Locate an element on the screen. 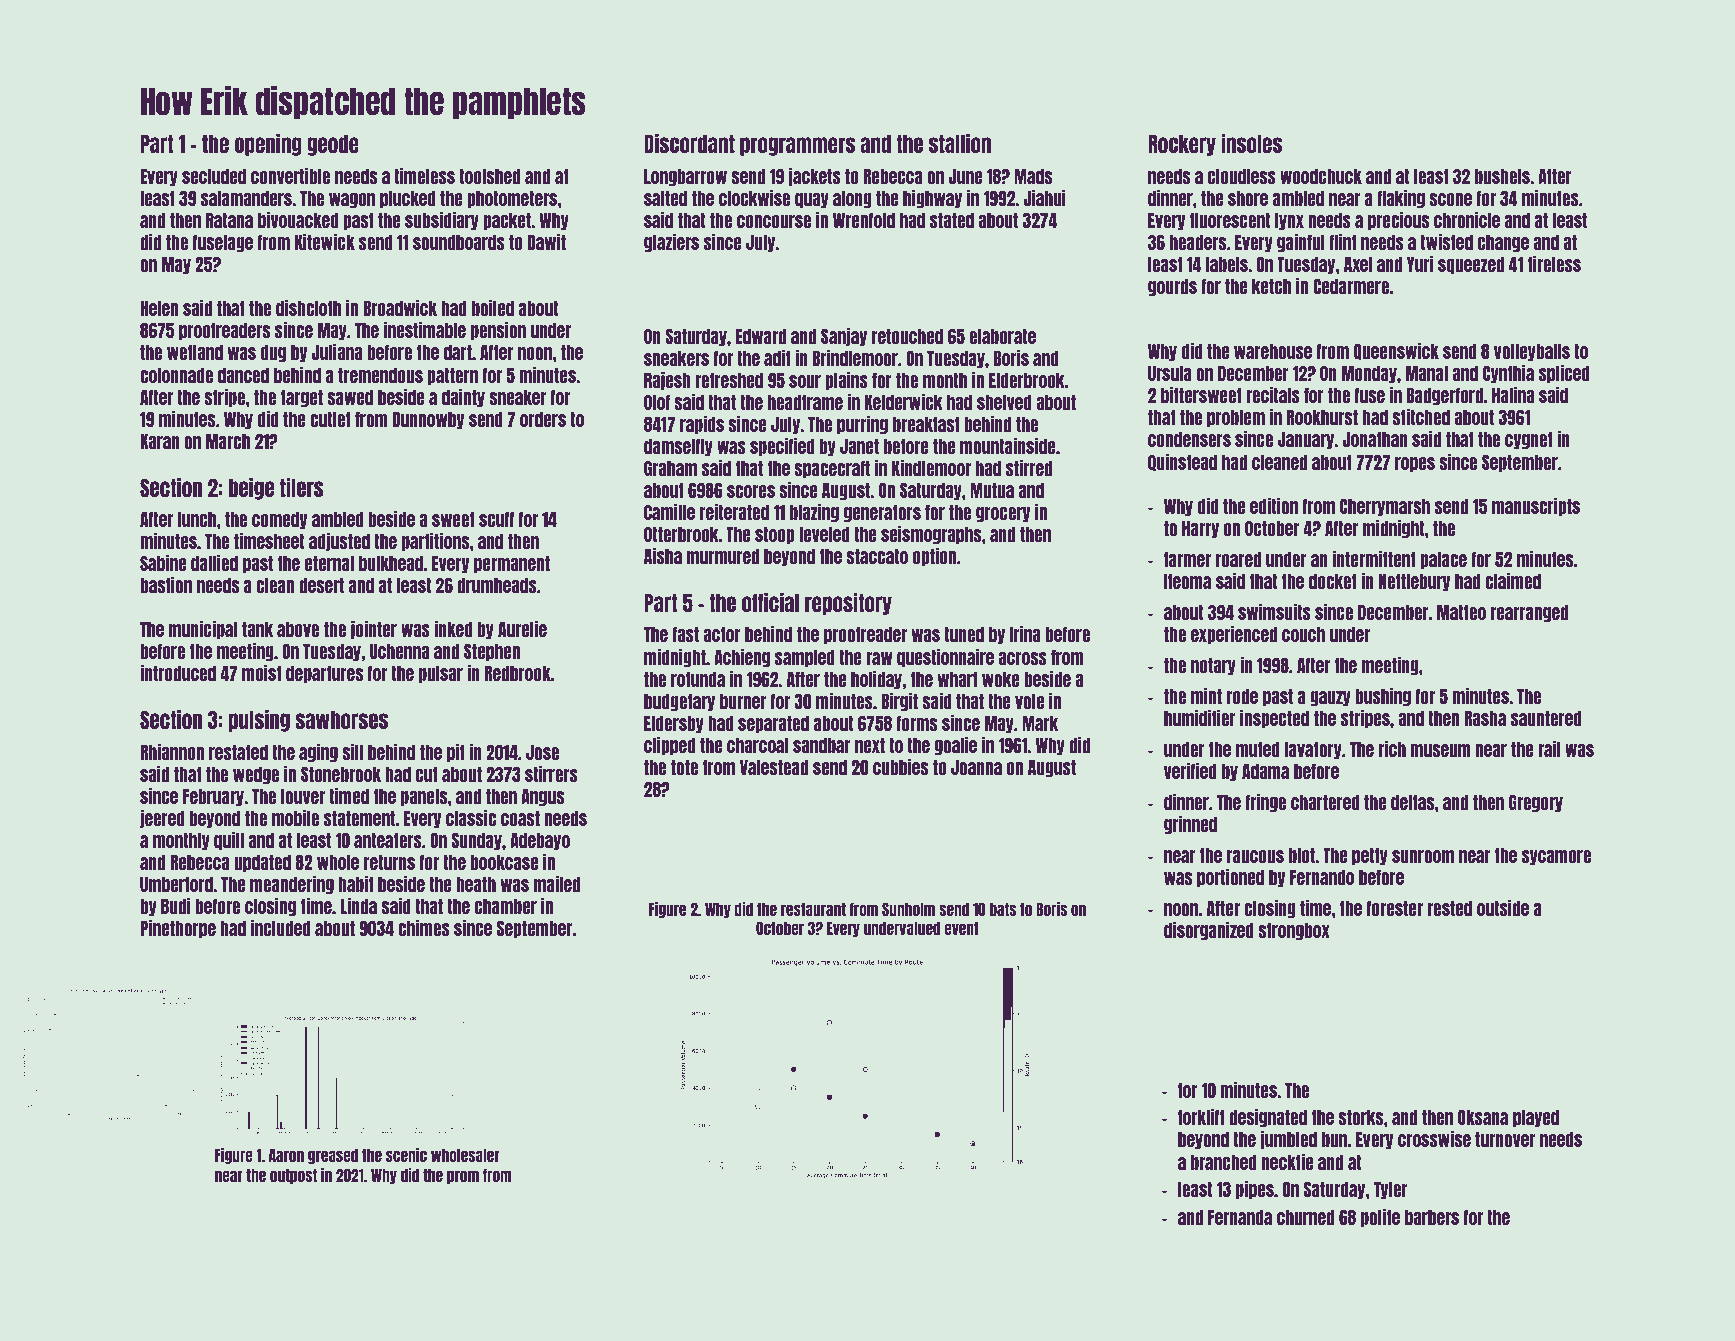 The height and width of the screenshot is (1341, 1735). churned is located at coordinates (1305, 1217).
